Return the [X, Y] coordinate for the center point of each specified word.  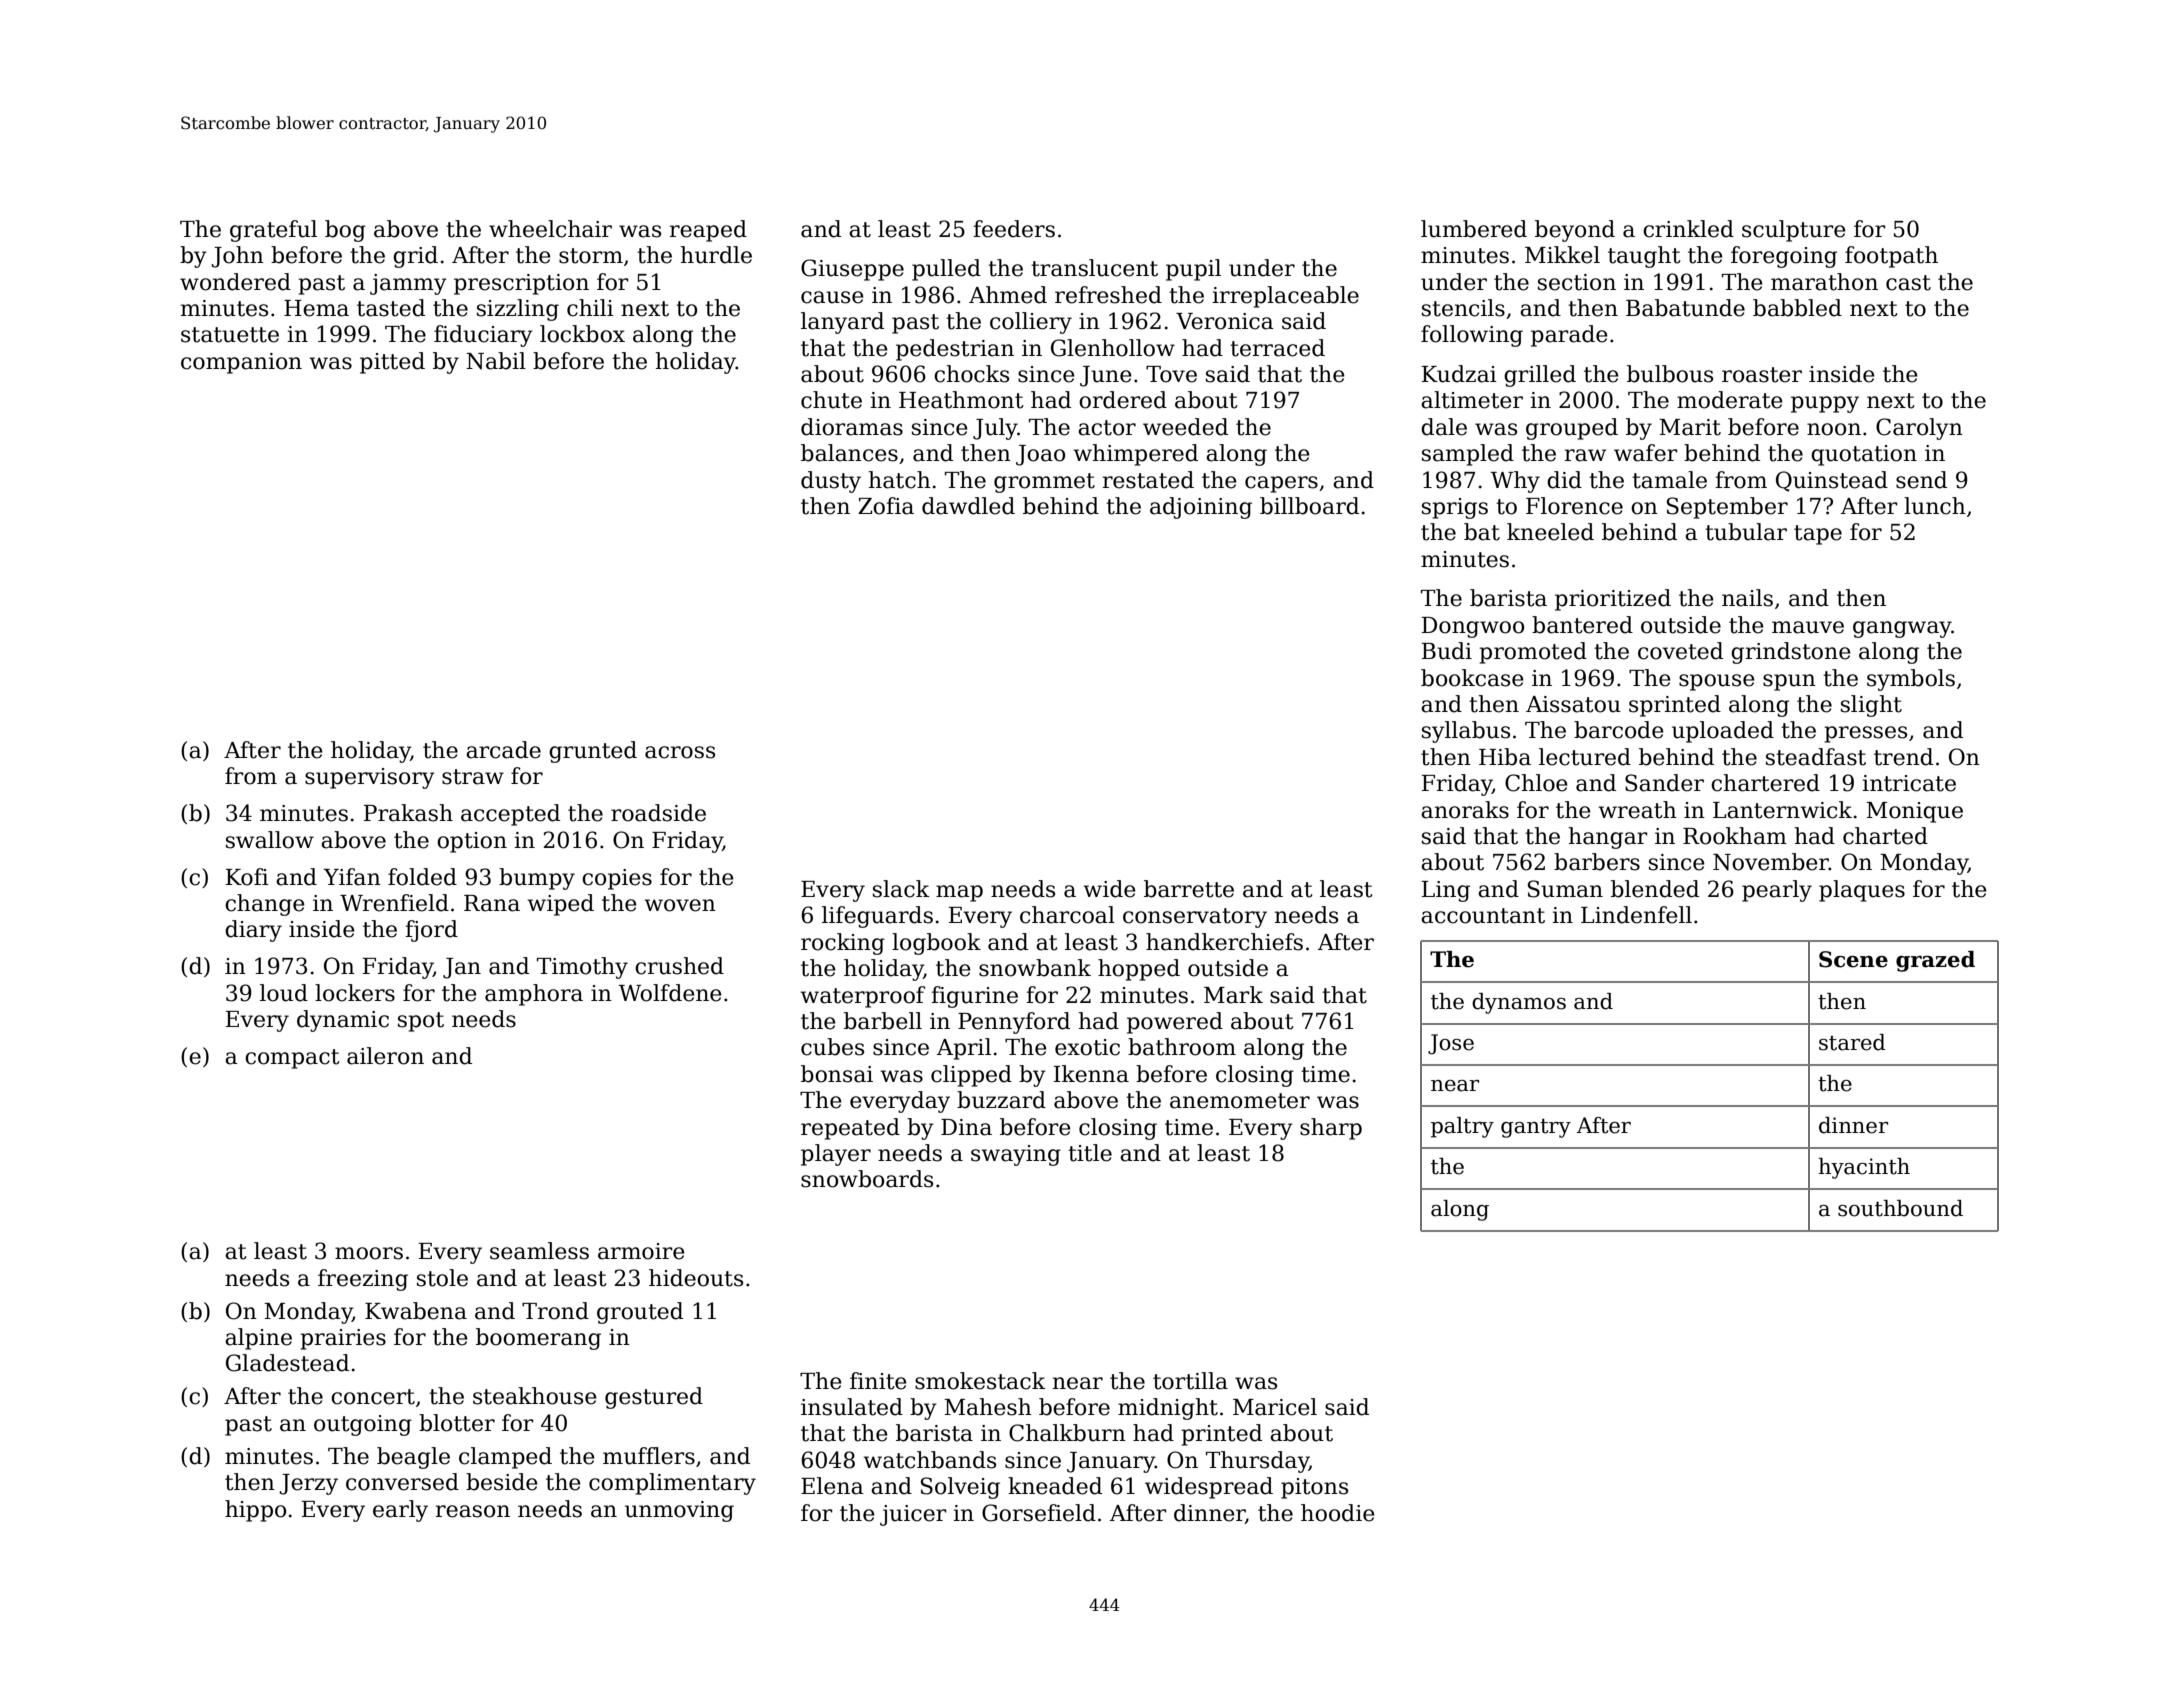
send [1921, 480]
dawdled [968, 506]
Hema [316, 308]
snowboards [867, 1179]
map [959, 893]
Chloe [1536, 783]
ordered [1123, 400]
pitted [392, 363]
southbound [1900, 1208]
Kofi [247, 877]
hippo [255, 1511]
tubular [1746, 532]
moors [369, 1253]
